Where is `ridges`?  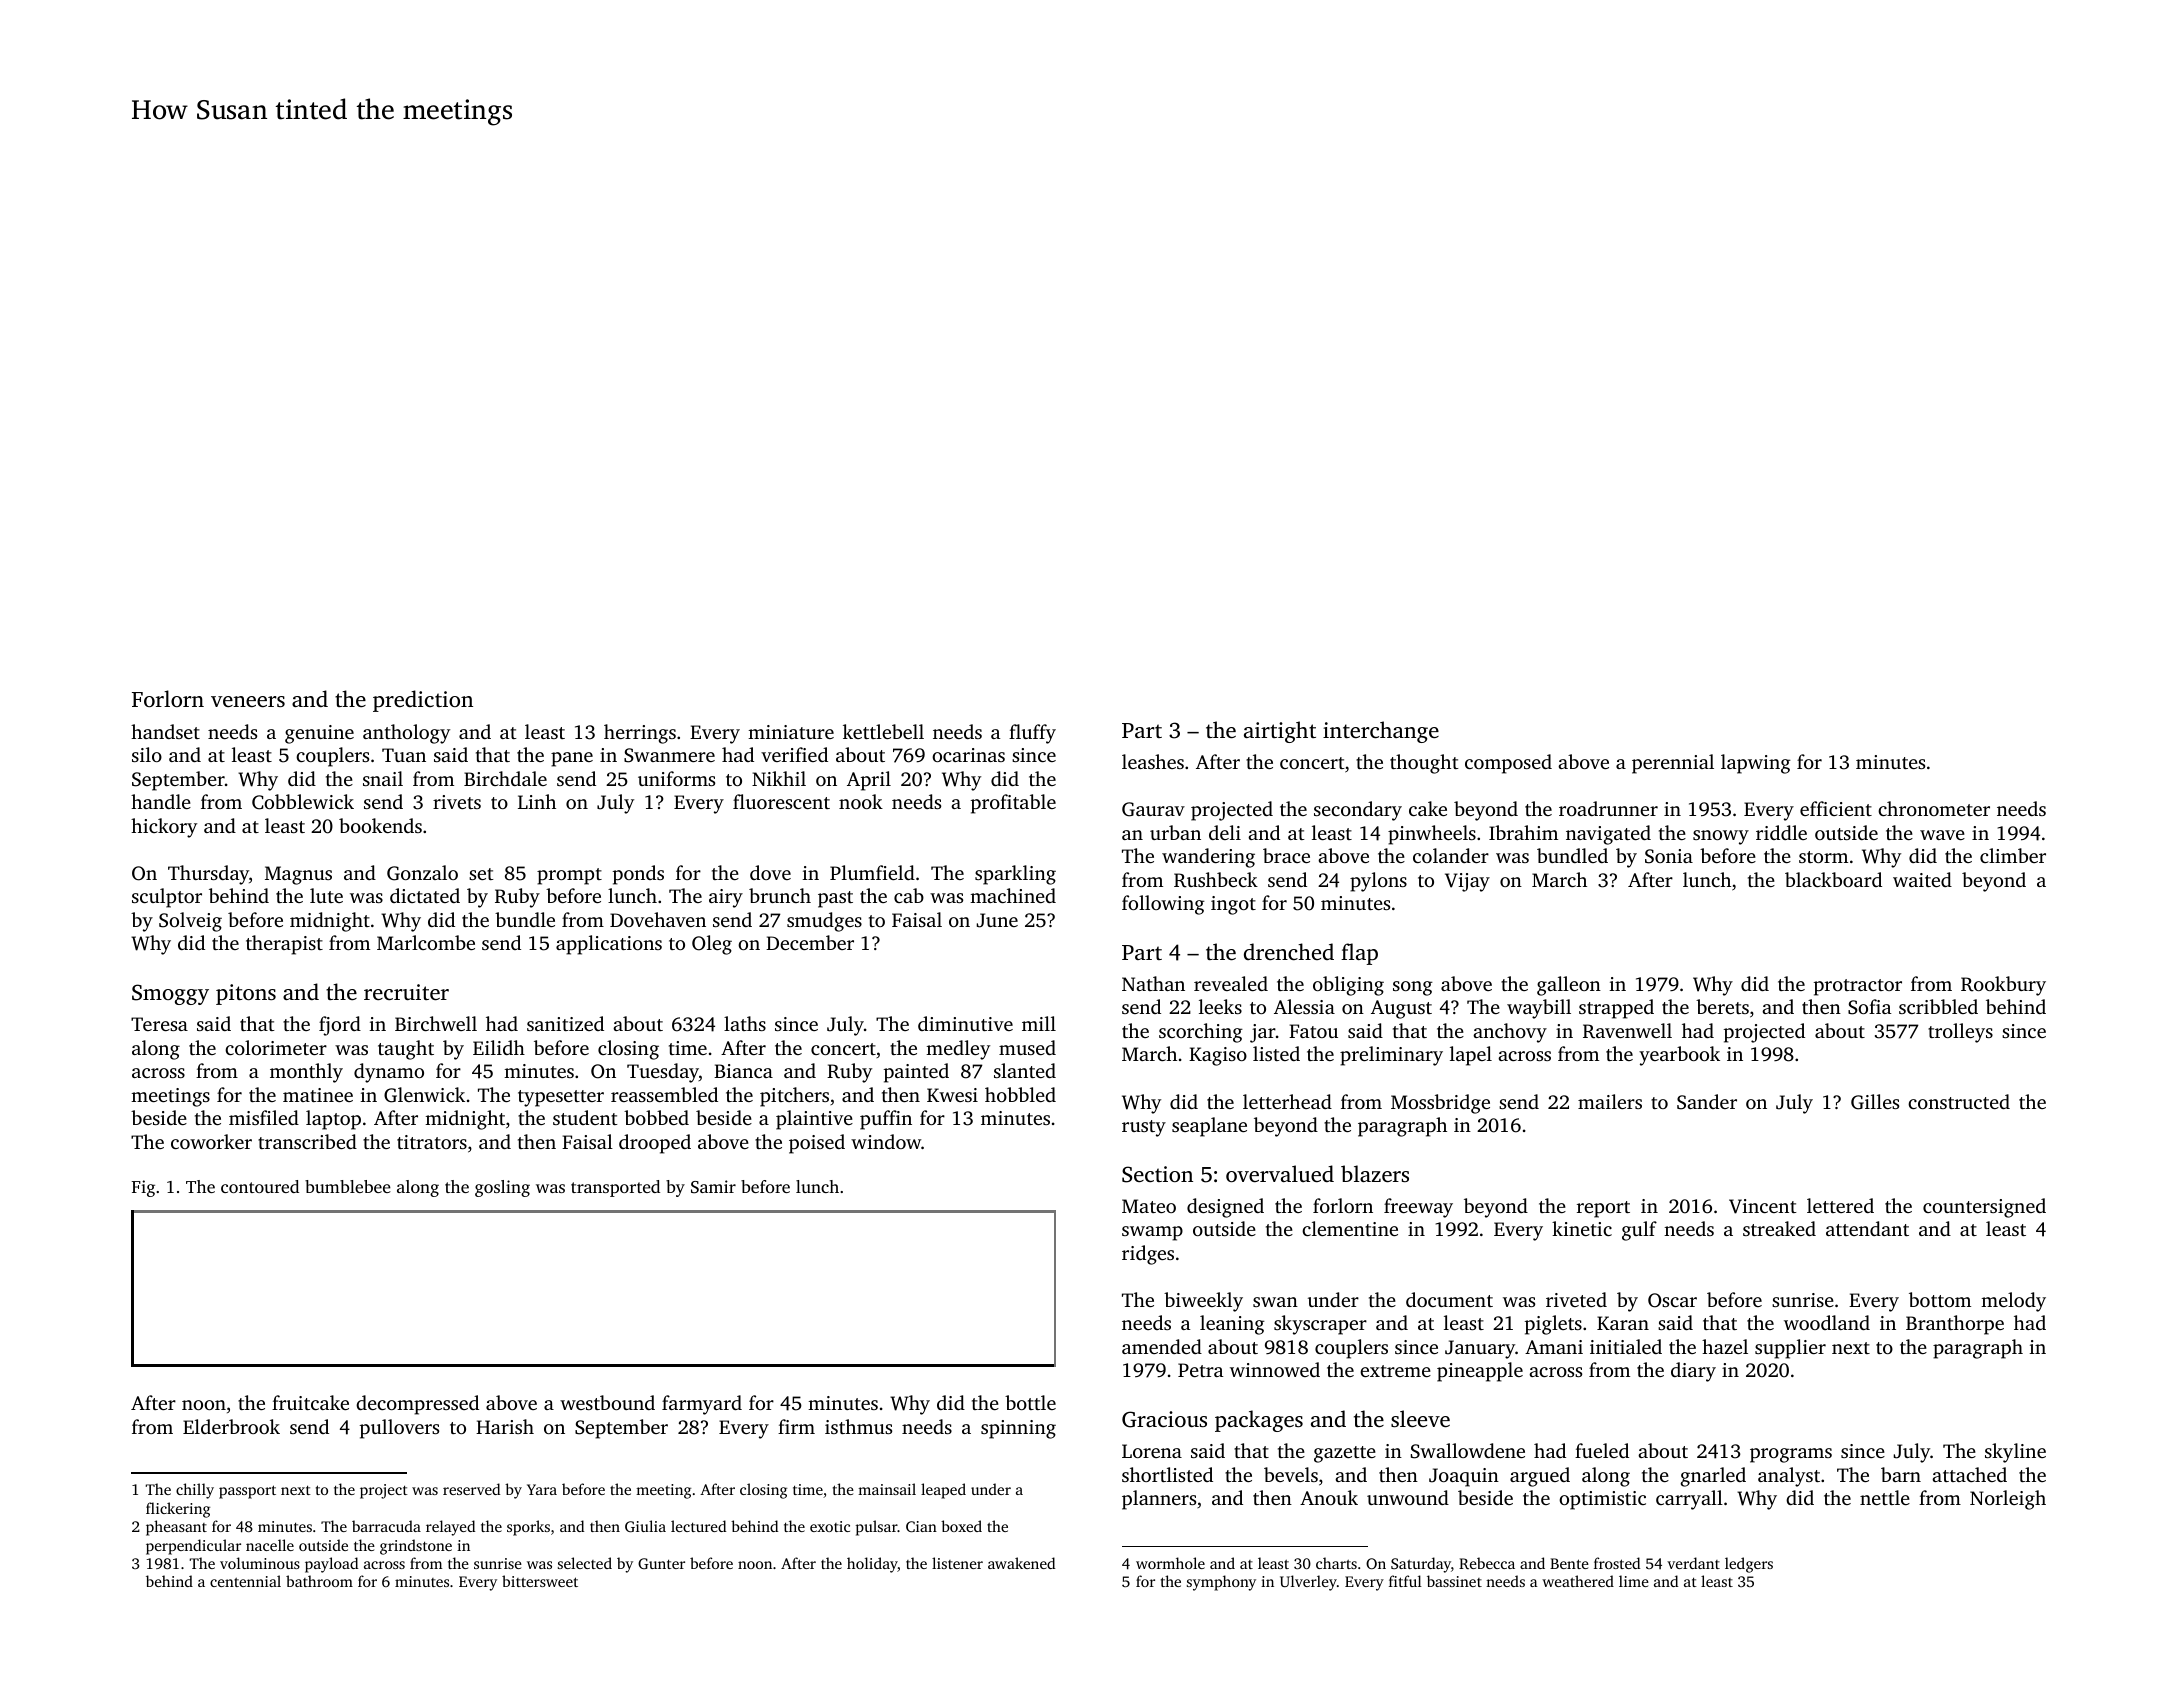 ridges is located at coordinates (1148, 1255).
